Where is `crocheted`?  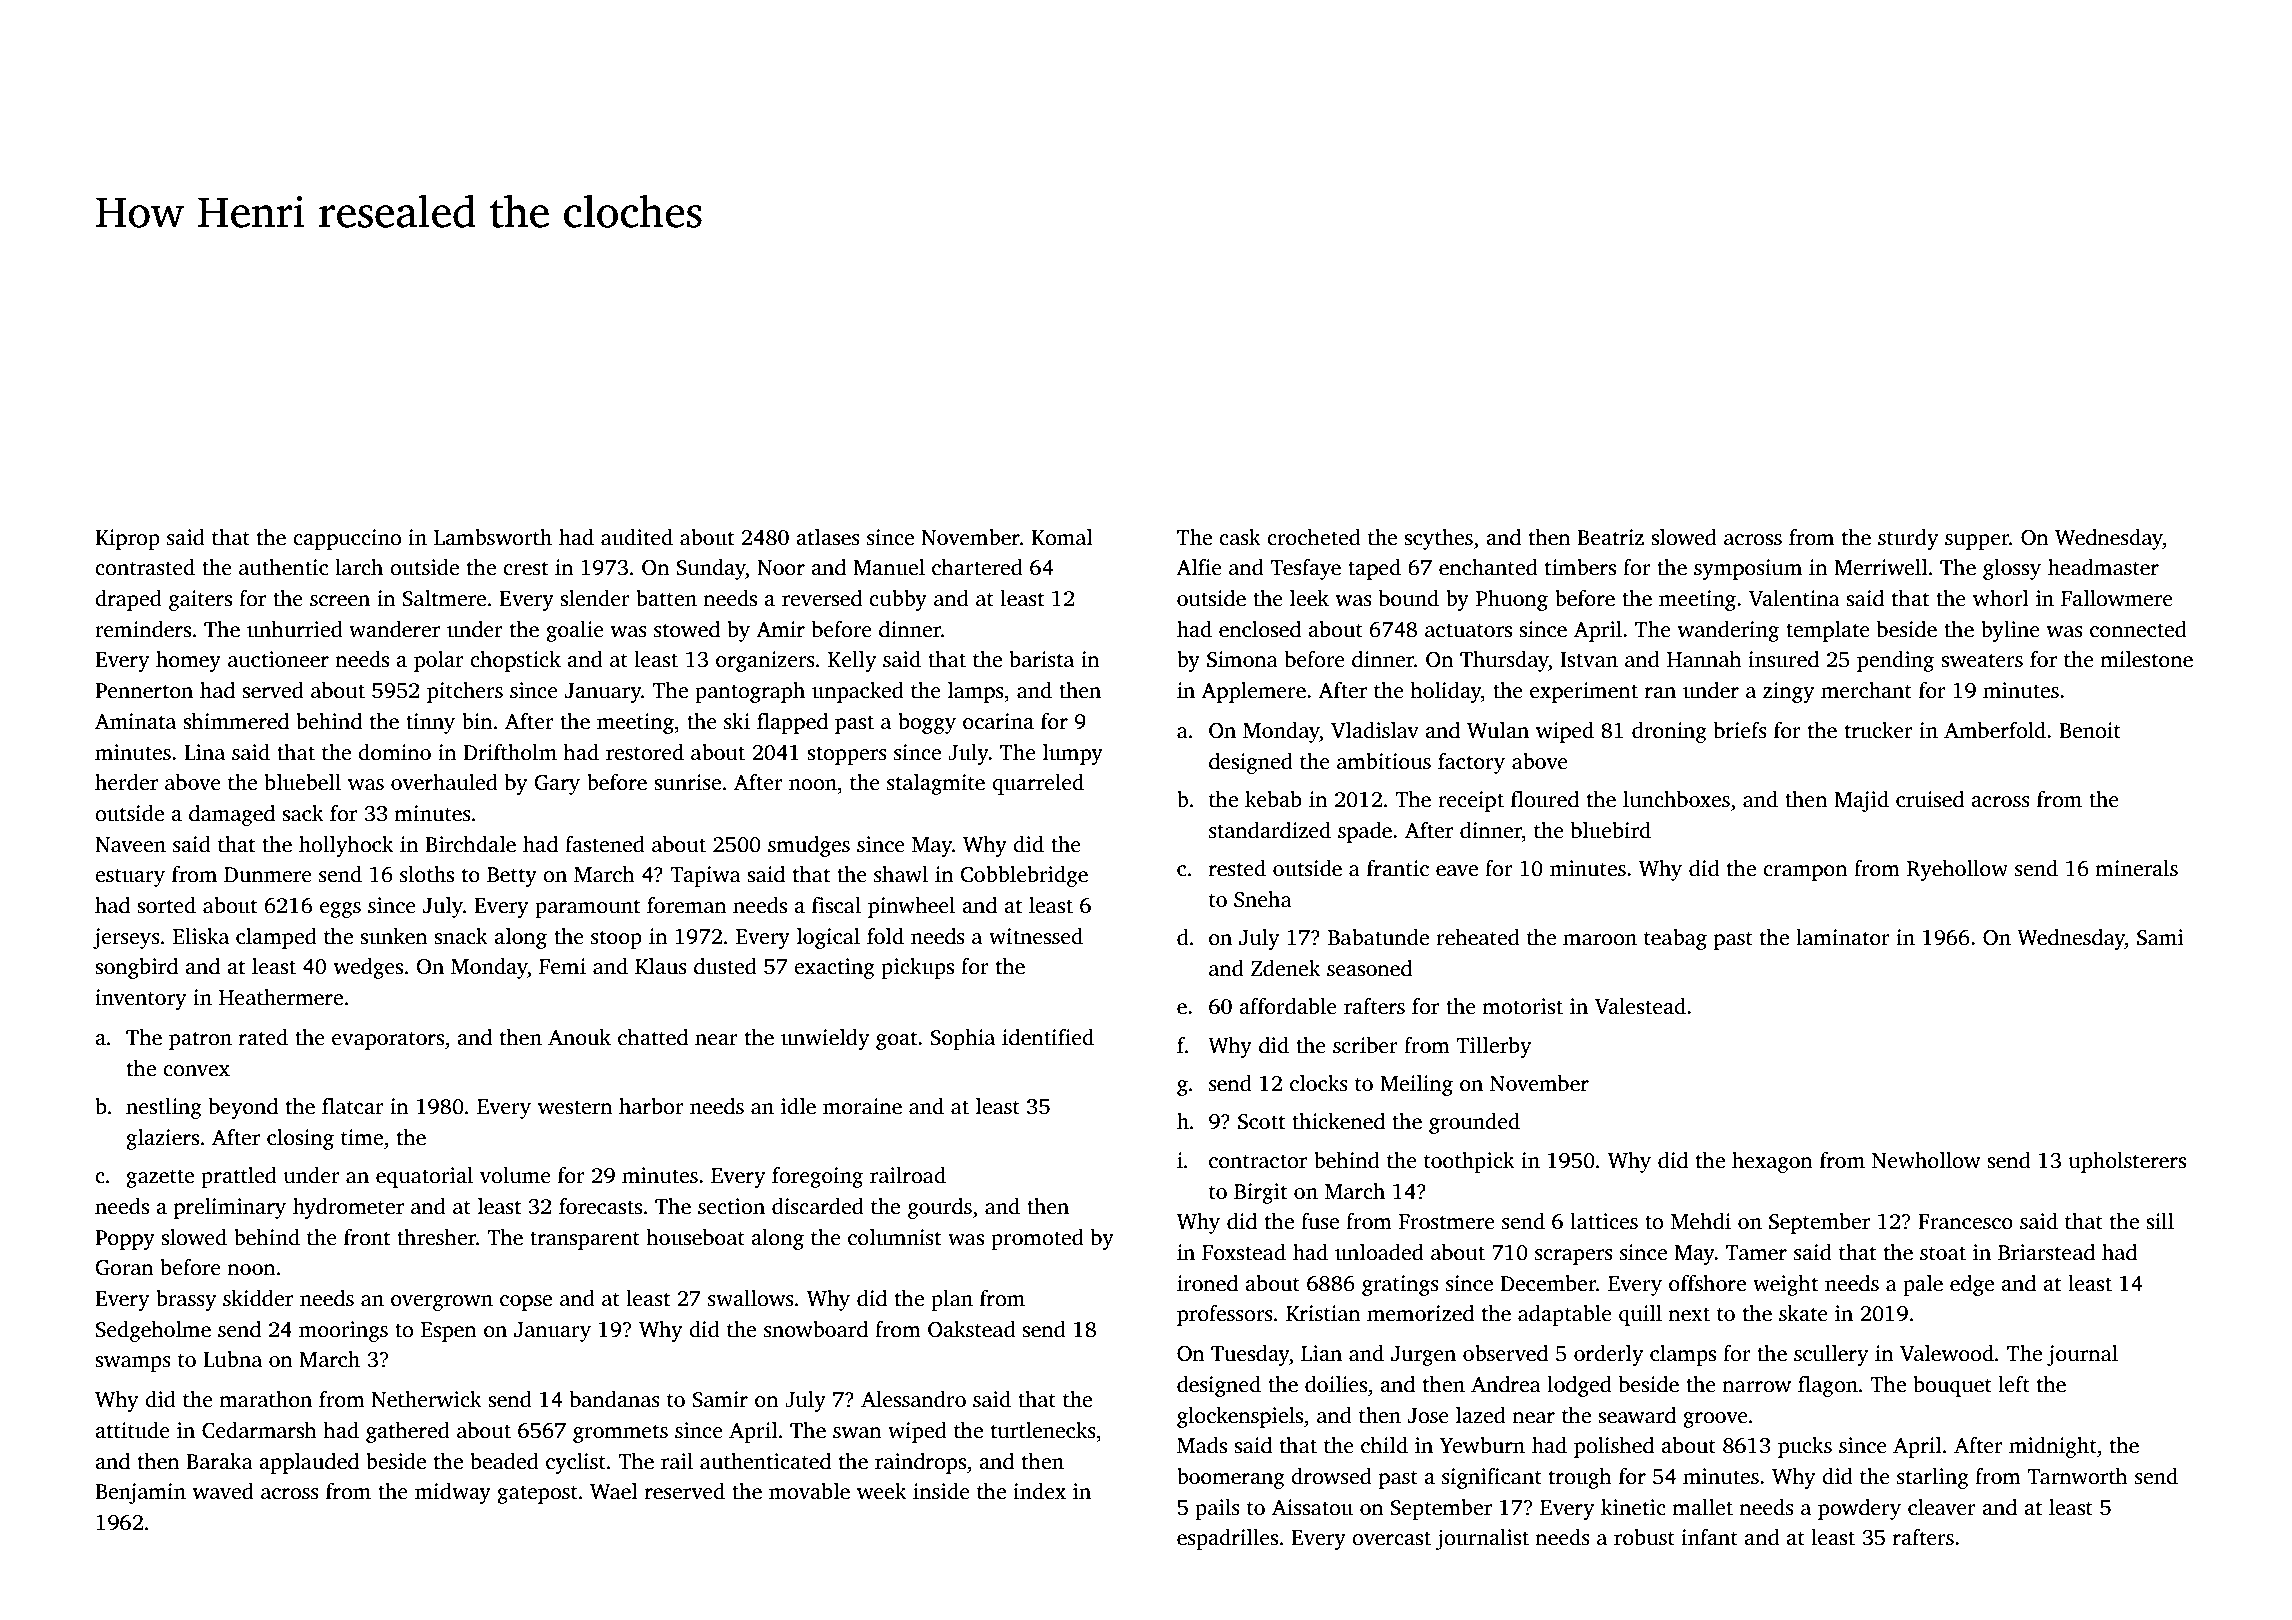 crocheted is located at coordinates (1314, 537).
